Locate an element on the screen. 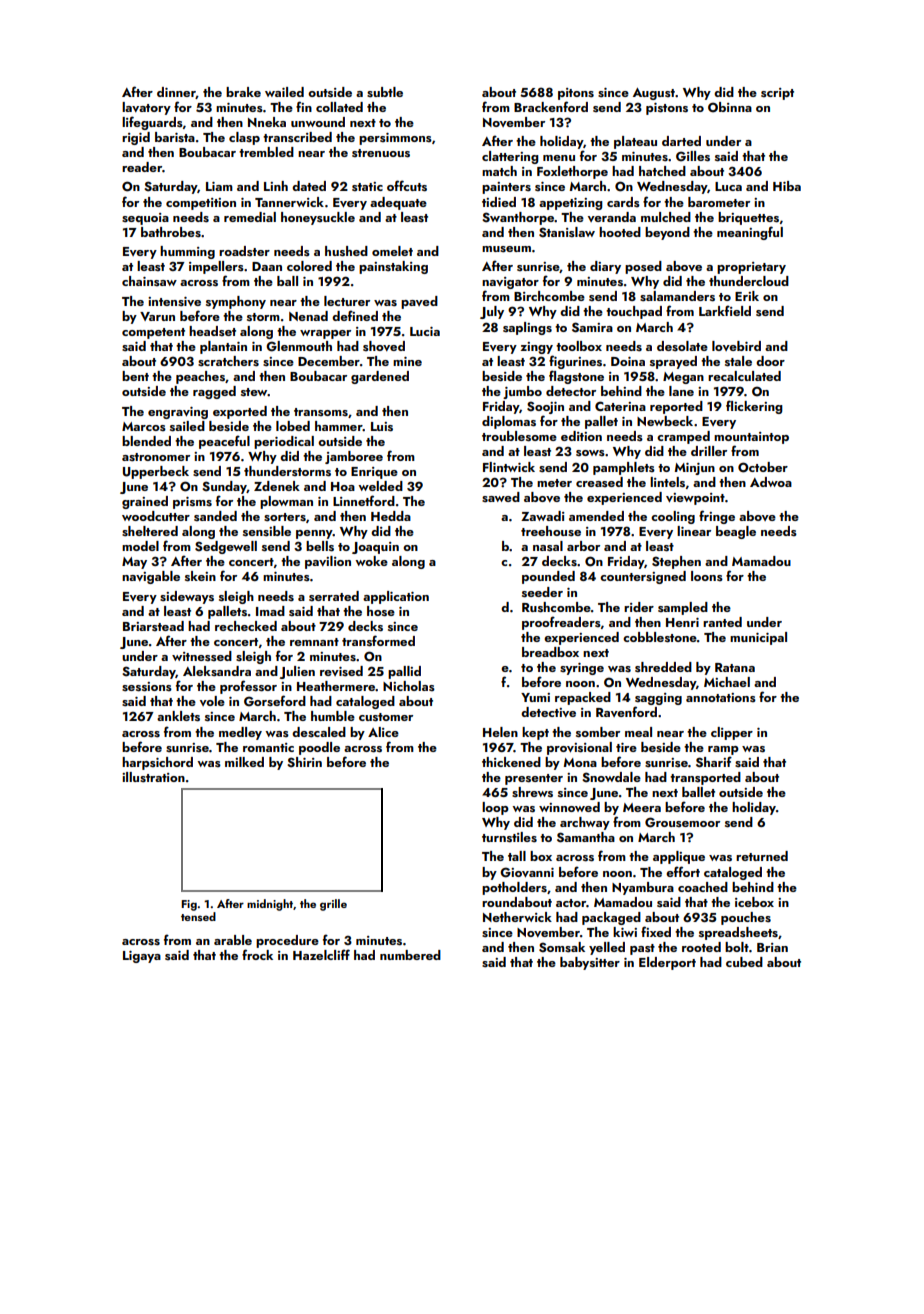 The width and height of the screenshot is (924, 1314). match is located at coordinates (499, 171).
